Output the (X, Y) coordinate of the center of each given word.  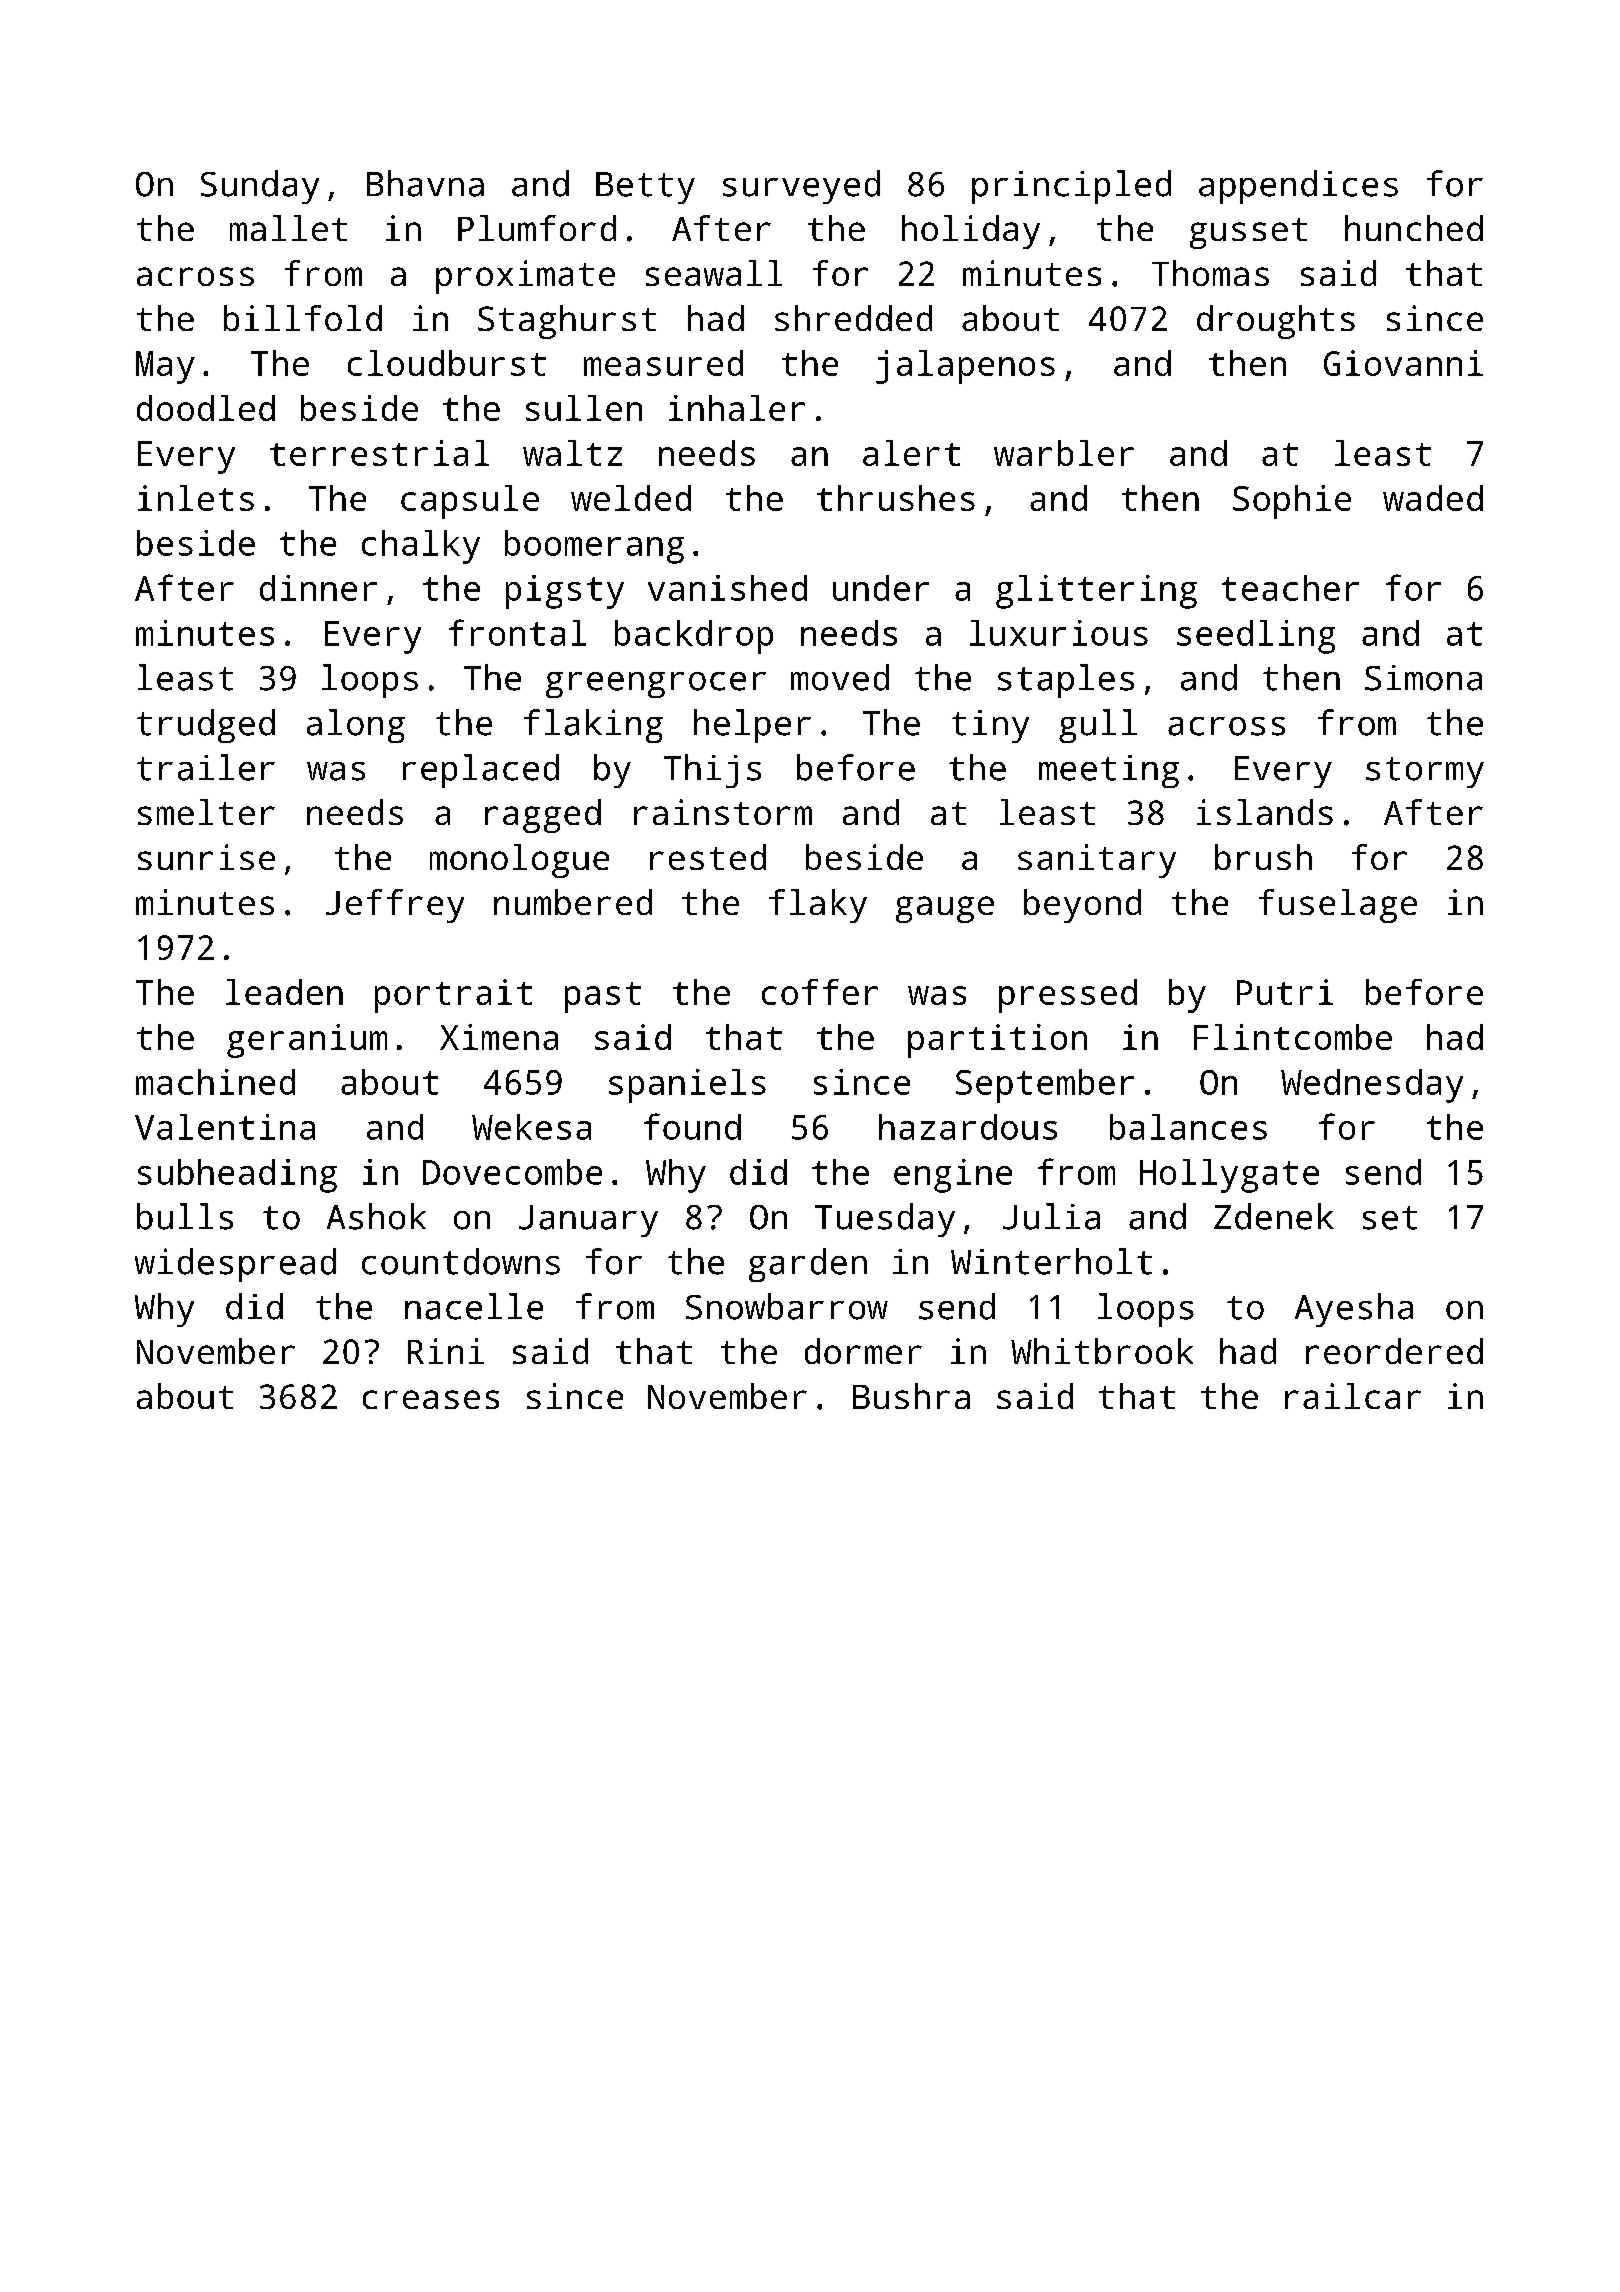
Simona (1423, 678)
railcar (1353, 1396)
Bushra (911, 1396)
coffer (820, 992)
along (356, 726)
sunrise (206, 857)
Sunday (260, 187)
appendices (1298, 187)
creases (431, 1399)
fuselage (1338, 906)
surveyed (801, 187)
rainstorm (723, 812)
